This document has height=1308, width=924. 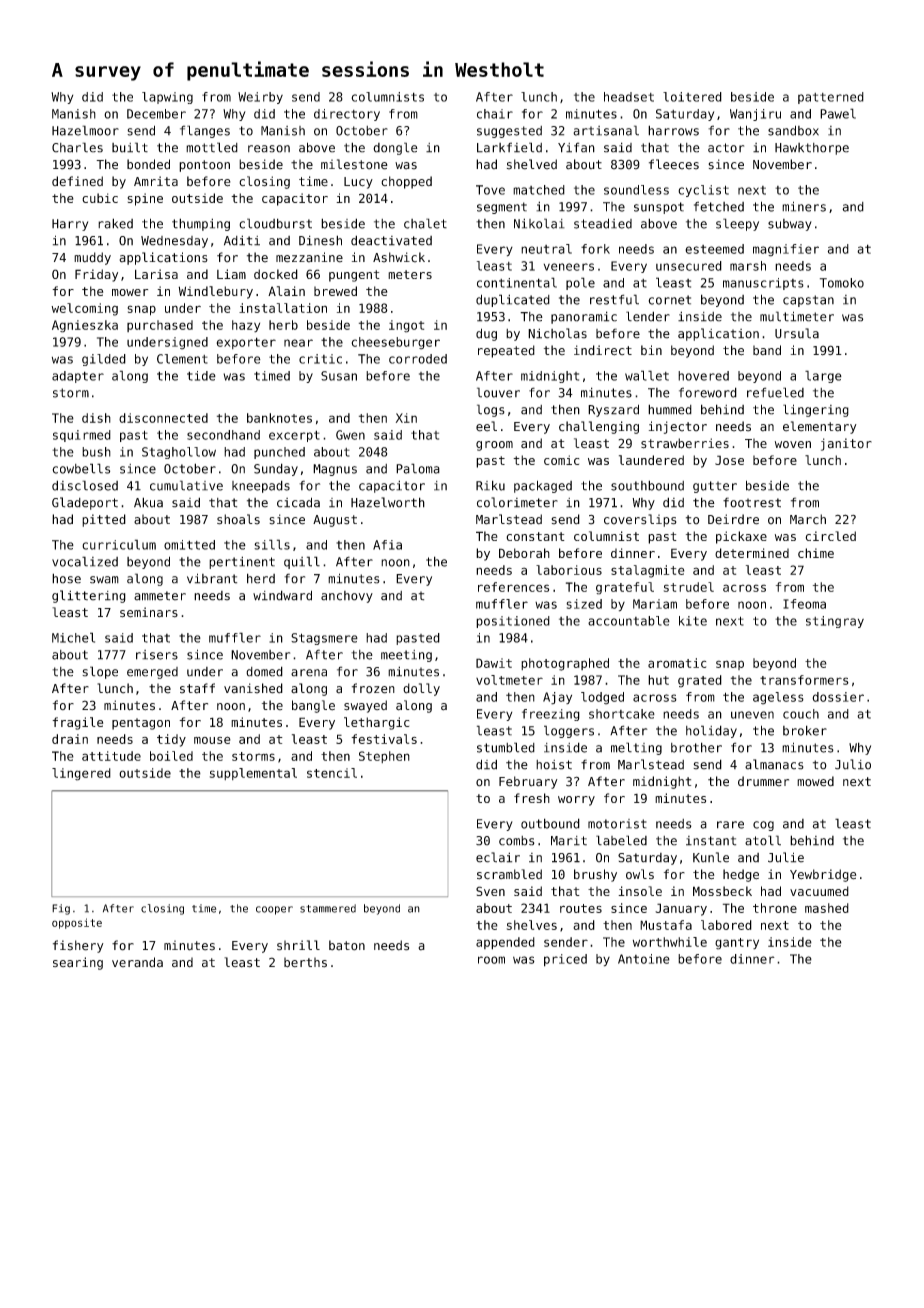 What do you see at coordinates (156, 274) in the document?
I see `Larisa` at bounding box center [156, 274].
